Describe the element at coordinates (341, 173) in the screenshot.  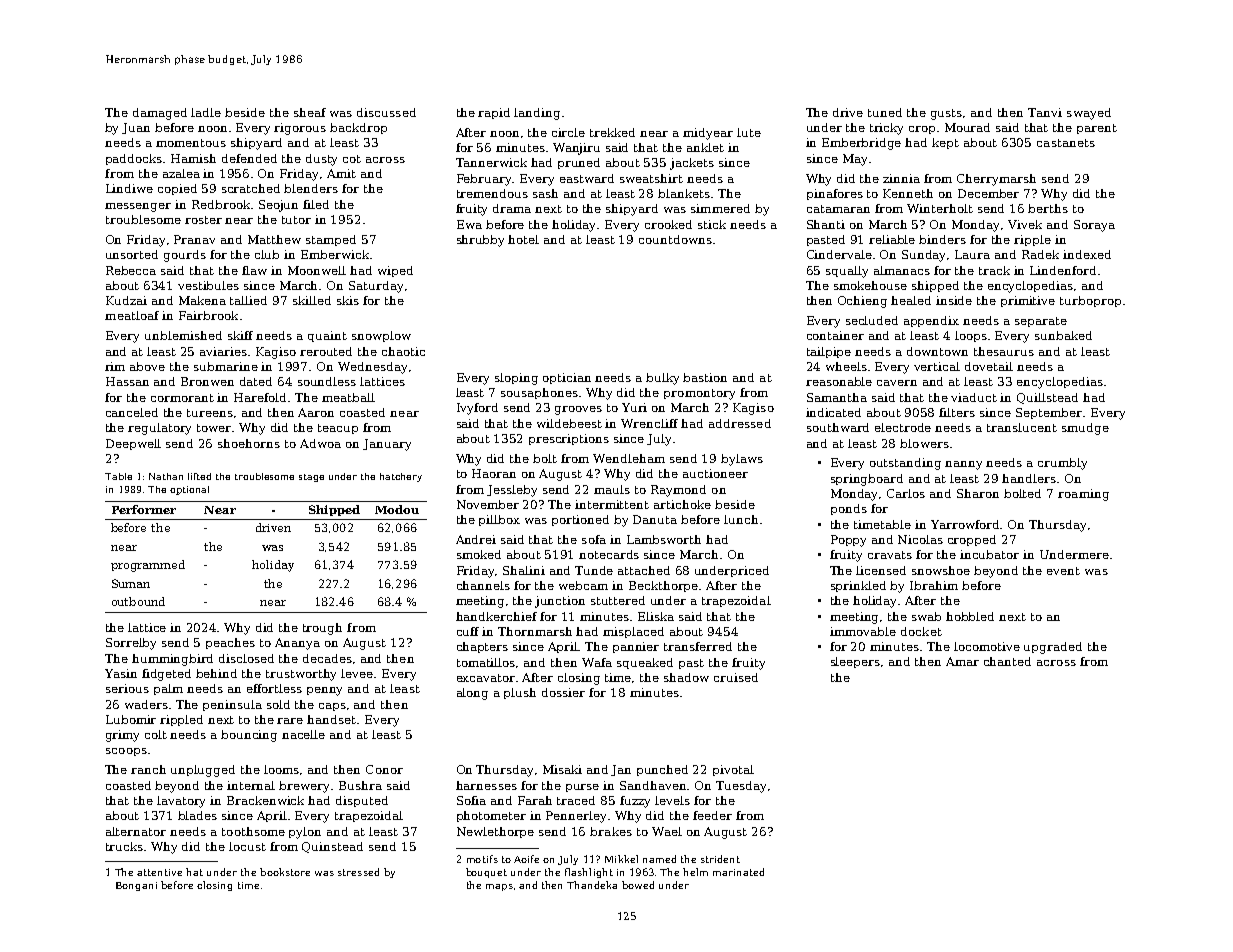
I see `Amit` at that location.
